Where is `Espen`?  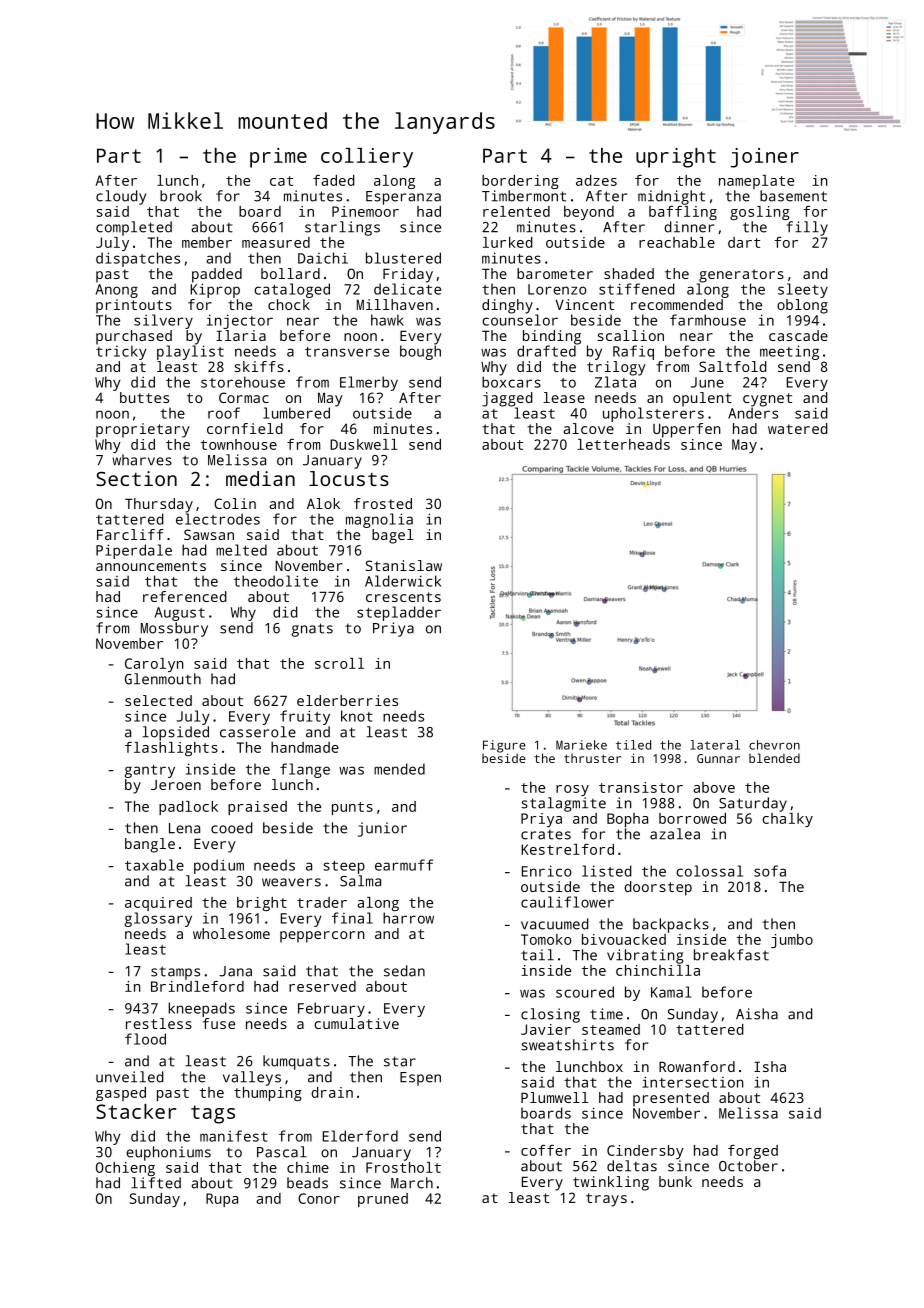
Espen is located at coordinates (420, 1079).
